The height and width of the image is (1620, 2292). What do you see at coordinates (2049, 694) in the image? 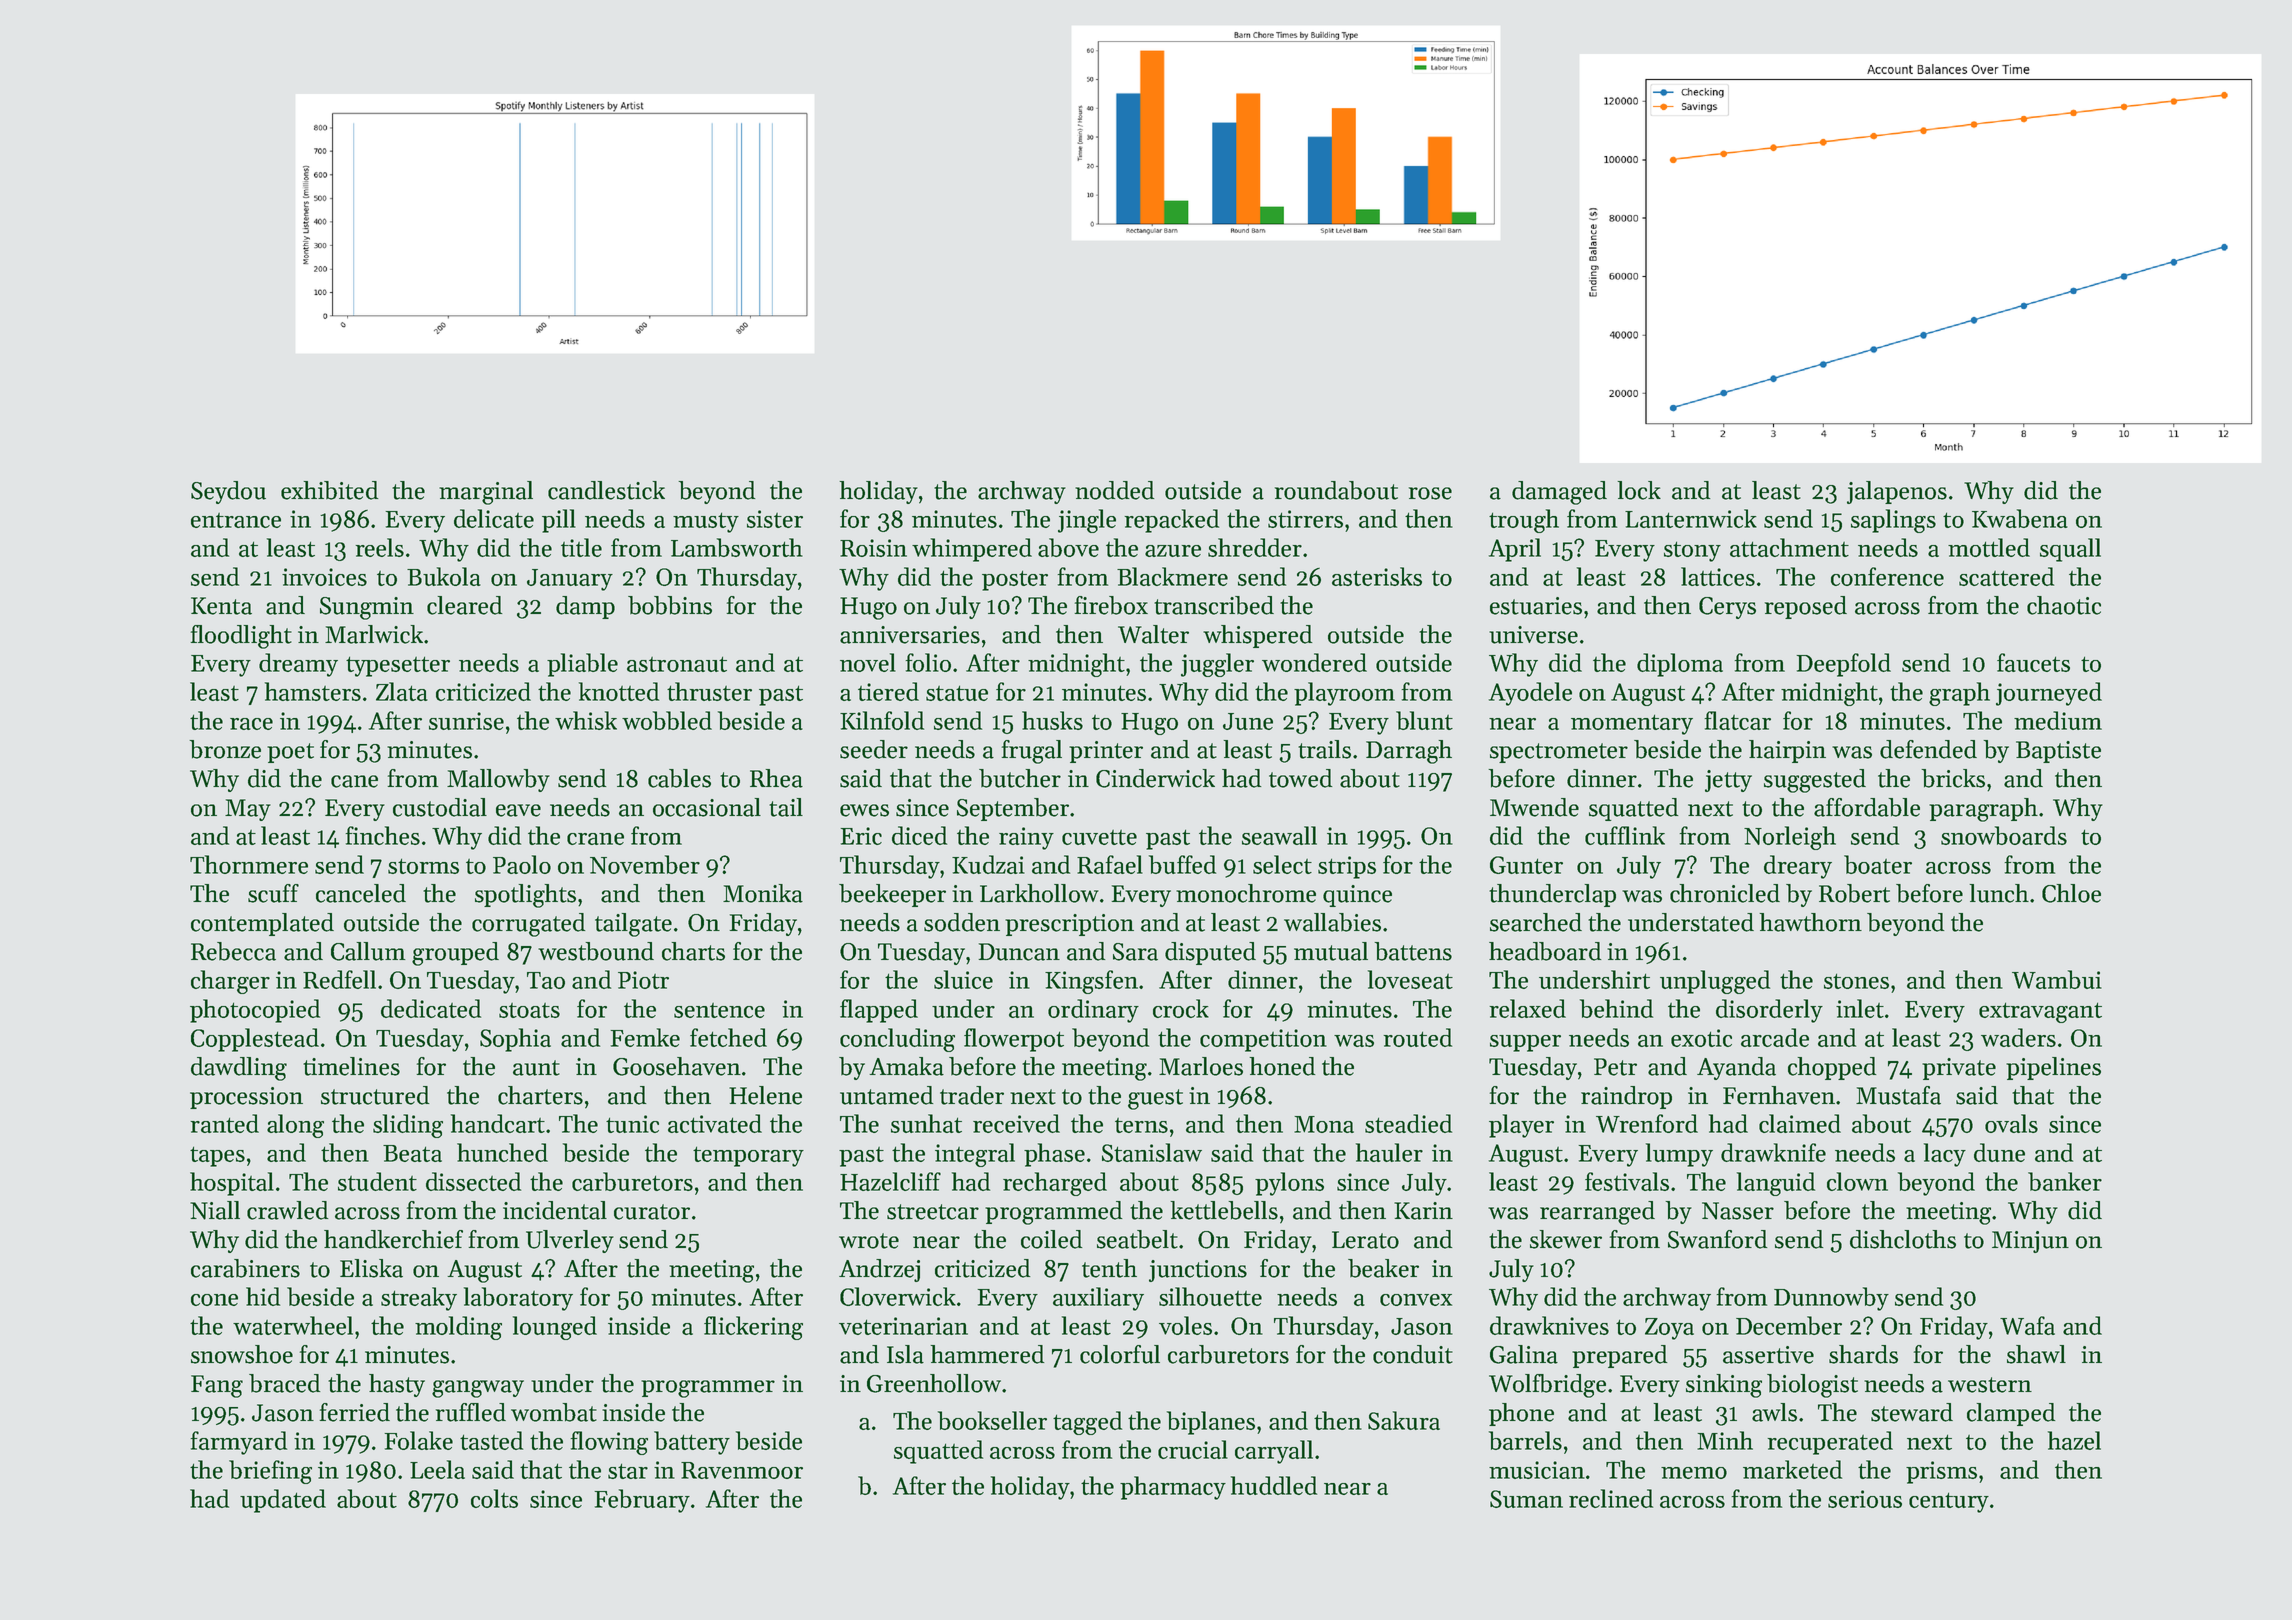
I see `journeyed` at bounding box center [2049, 694].
